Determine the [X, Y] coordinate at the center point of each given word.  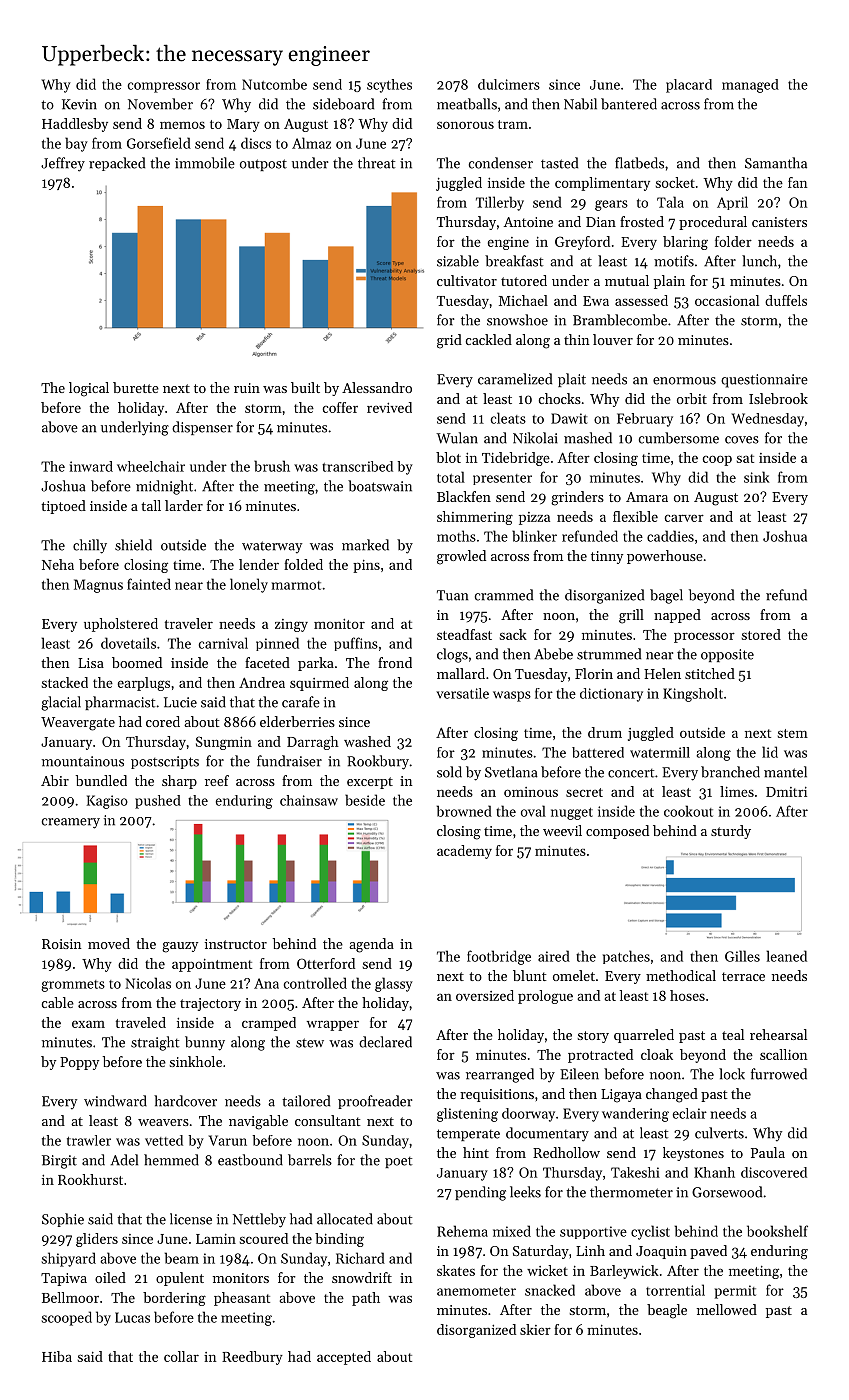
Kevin [79, 104]
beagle [667, 1311]
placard [689, 86]
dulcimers [509, 84]
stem [793, 733]
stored [761, 634]
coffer [340, 407]
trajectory [210, 1004]
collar [181, 1356]
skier [535, 1329]
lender [259, 564]
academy [464, 852]
